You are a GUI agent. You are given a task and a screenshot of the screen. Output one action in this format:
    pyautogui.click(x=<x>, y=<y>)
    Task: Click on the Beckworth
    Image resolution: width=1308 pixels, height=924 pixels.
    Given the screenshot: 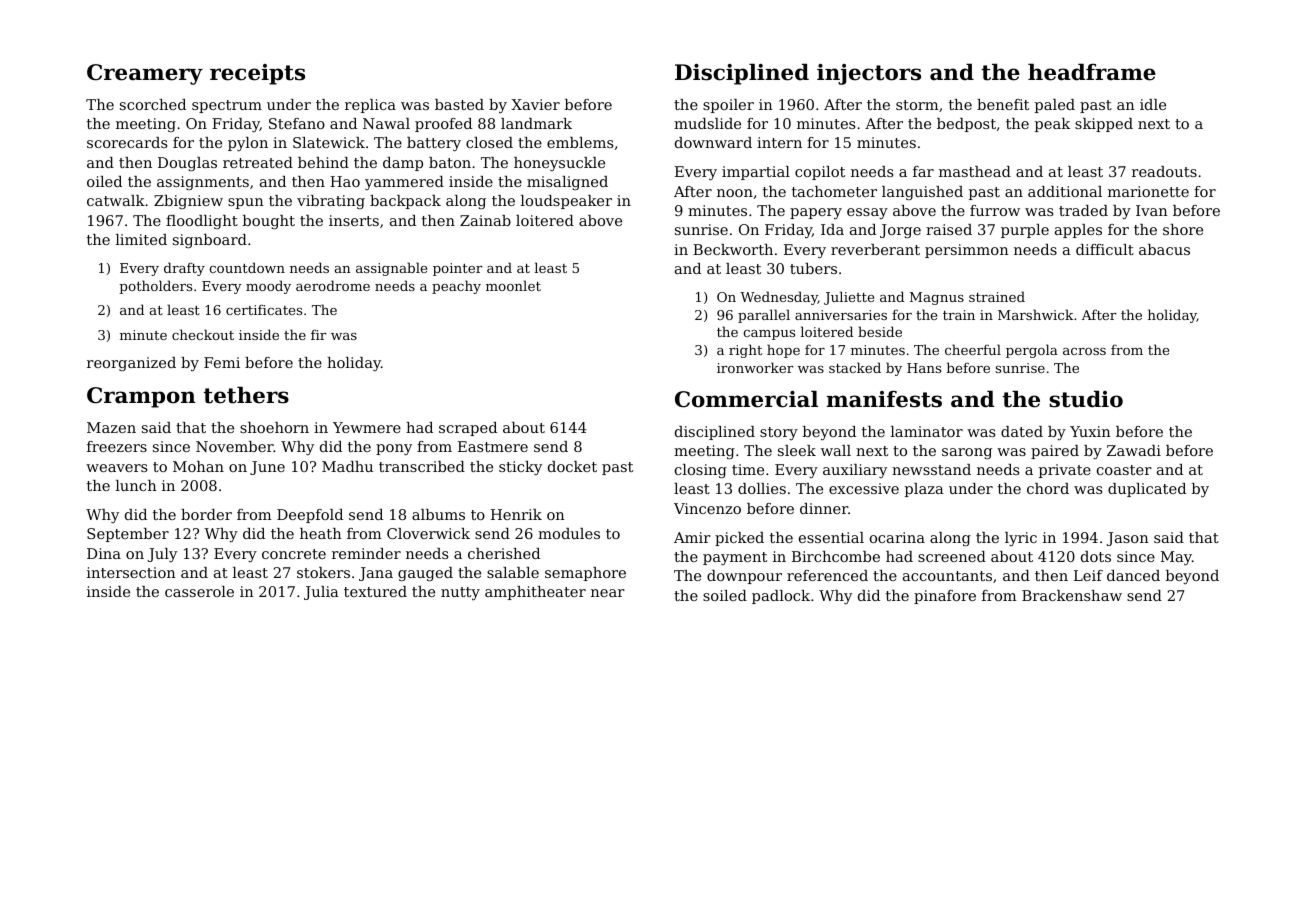 What is the action you would take?
    pyautogui.click(x=733, y=249)
